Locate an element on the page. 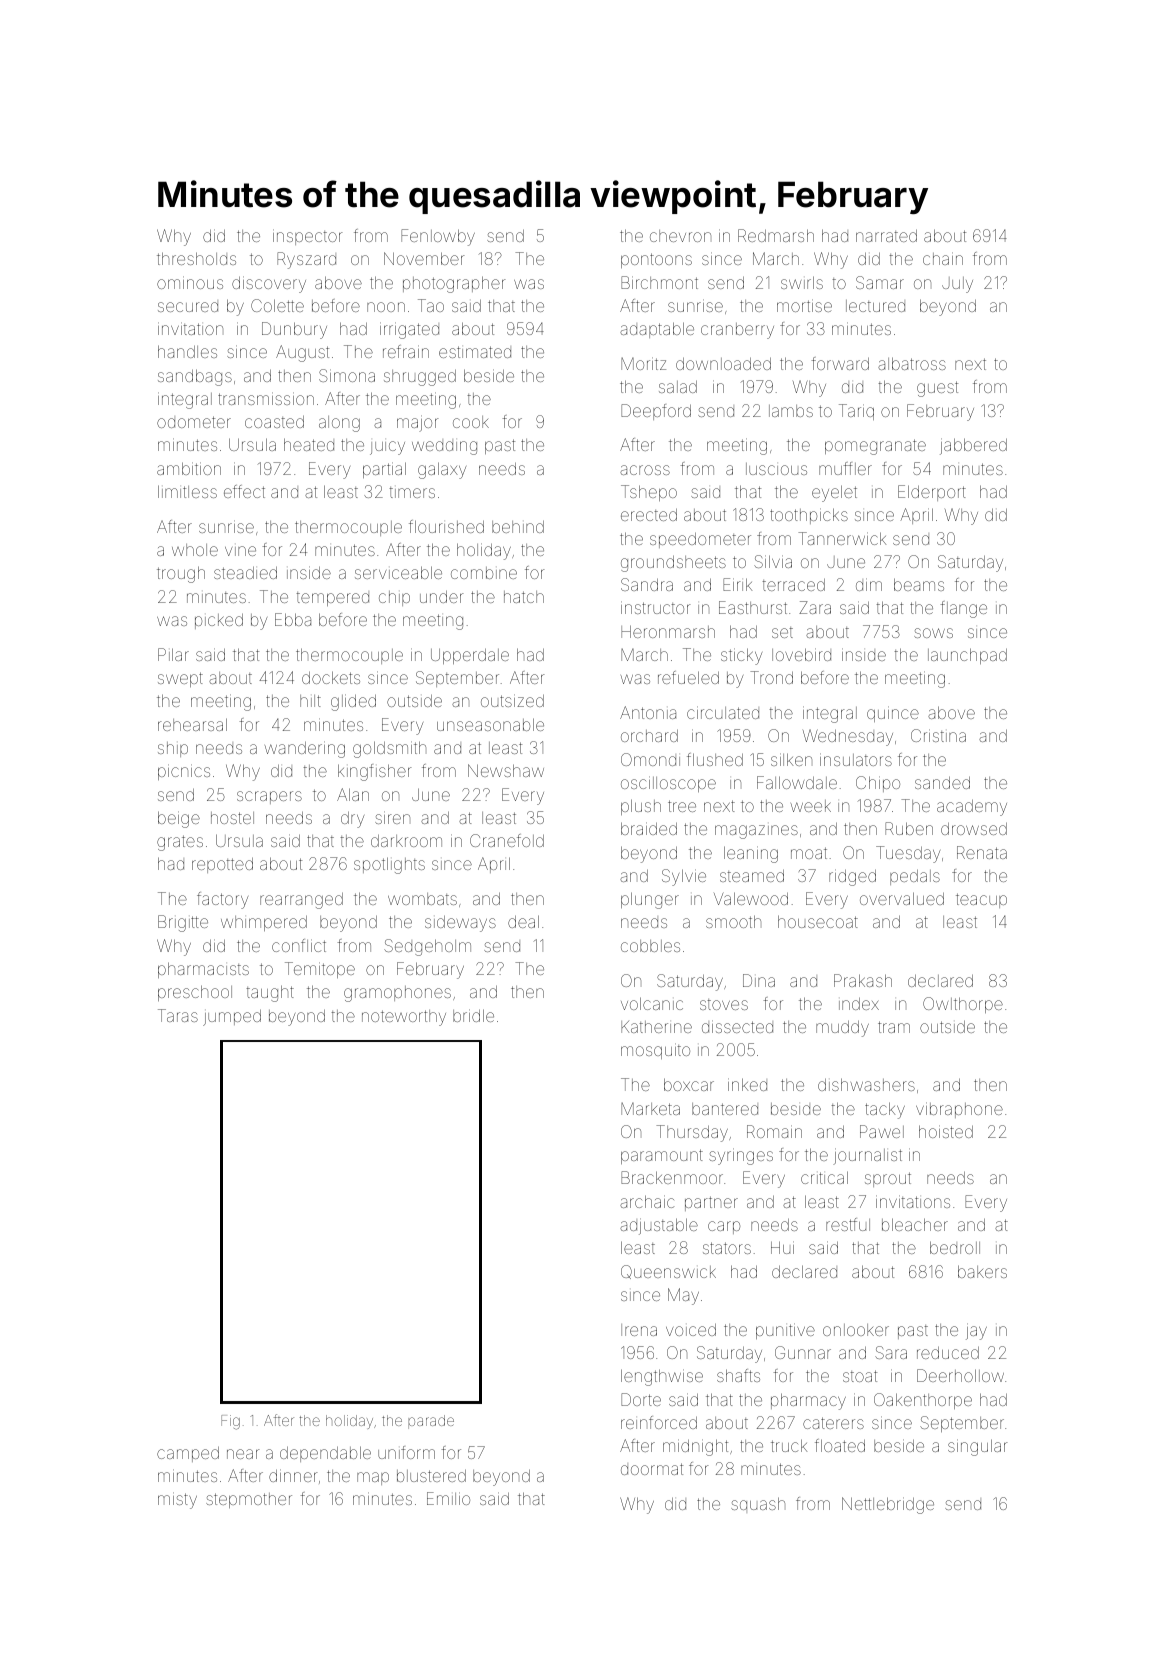 This document has width=1165, height=1654. volcanic is located at coordinates (652, 1003).
